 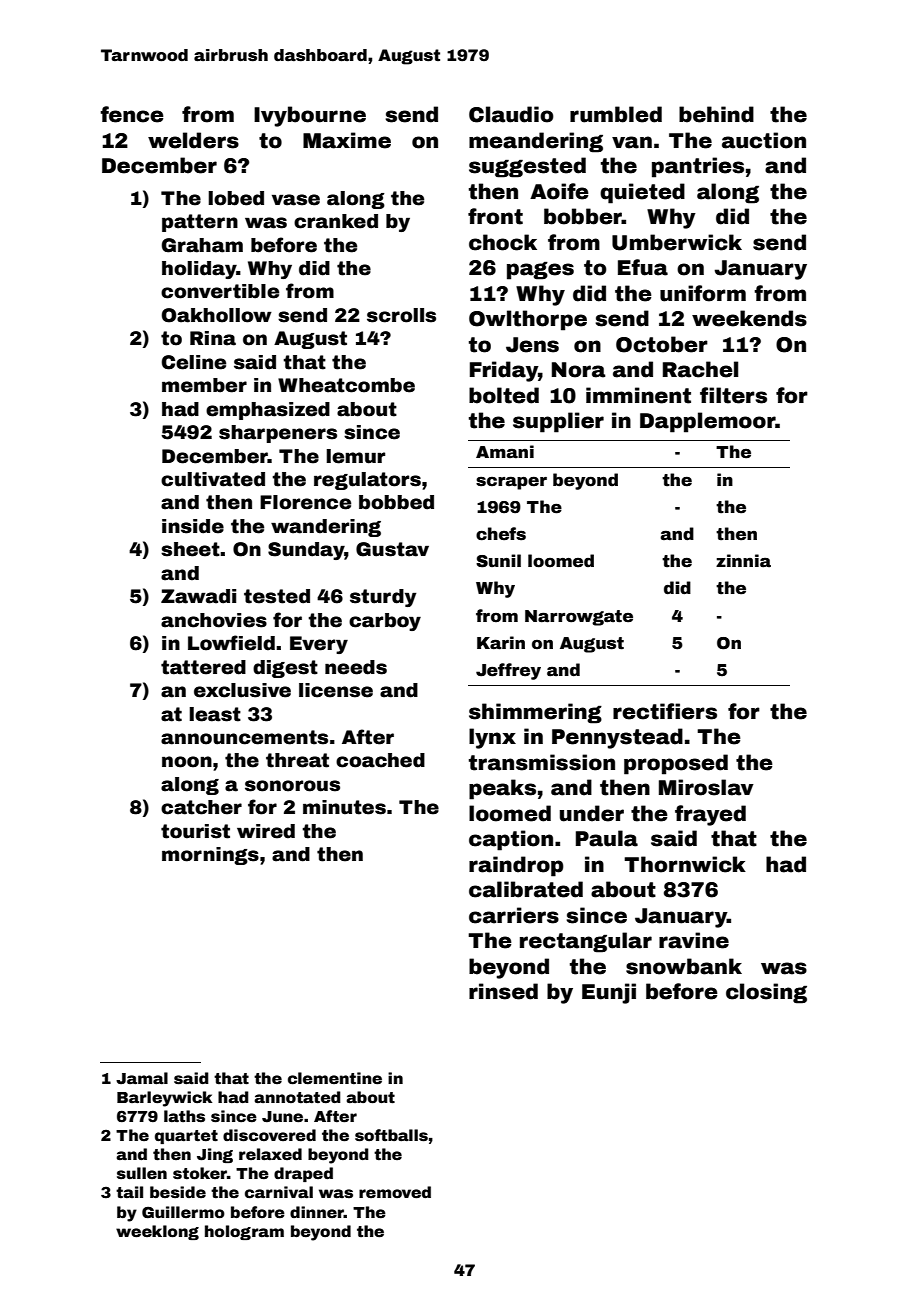 What do you see at coordinates (583, 216) in the image?
I see `bobber` at bounding box center [583, 216].
